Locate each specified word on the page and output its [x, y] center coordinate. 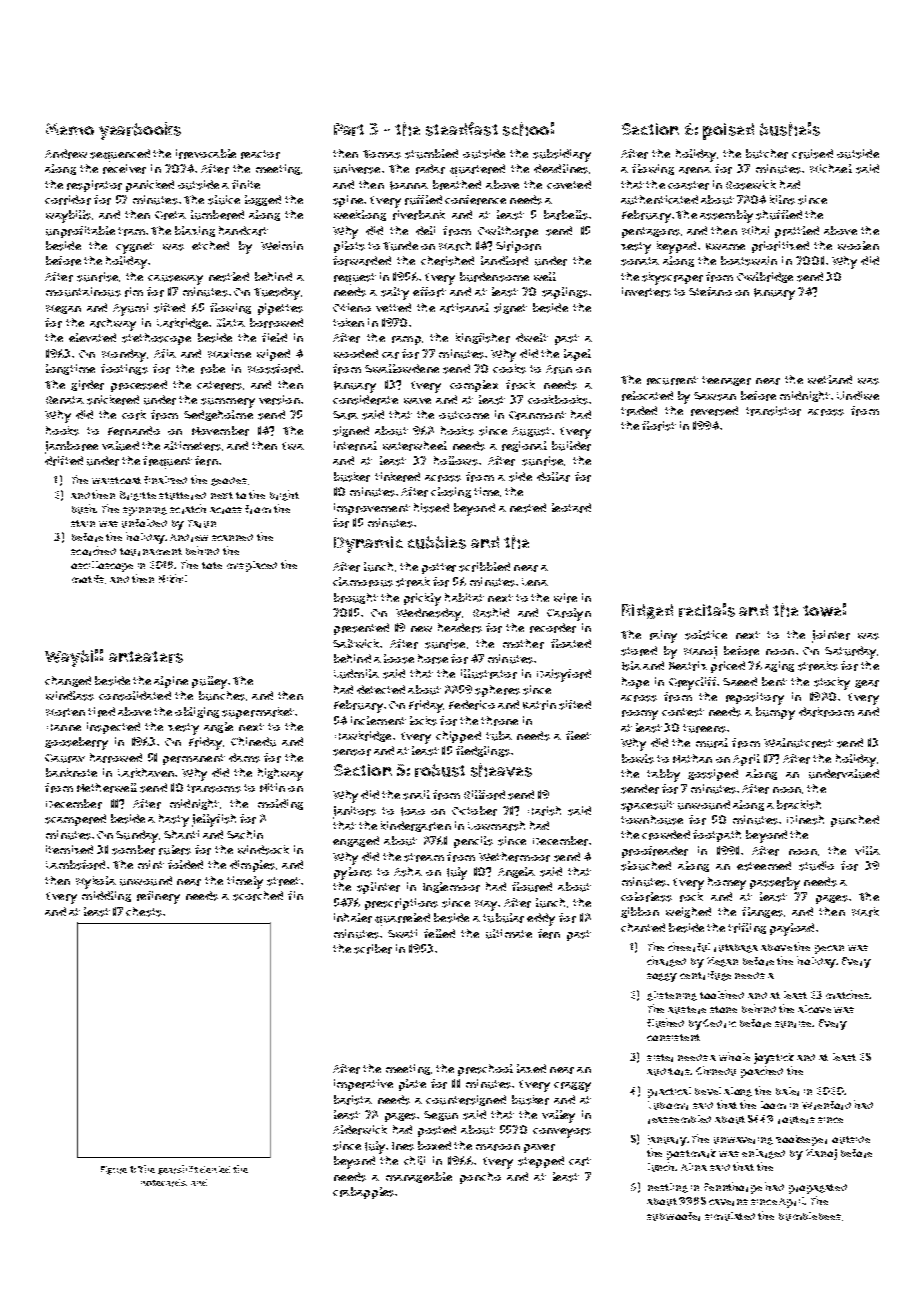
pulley [209, 682]
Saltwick [356, 643]
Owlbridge [765, 277]
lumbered [217, 215]
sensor [352, 752]
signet [510, 308]
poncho [480, 1178]
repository [755, 698]
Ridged [647, 611]
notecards [163, 1183]
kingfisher [483, 338]
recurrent [672, 380]
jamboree [71, 447]
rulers [175, 850]
